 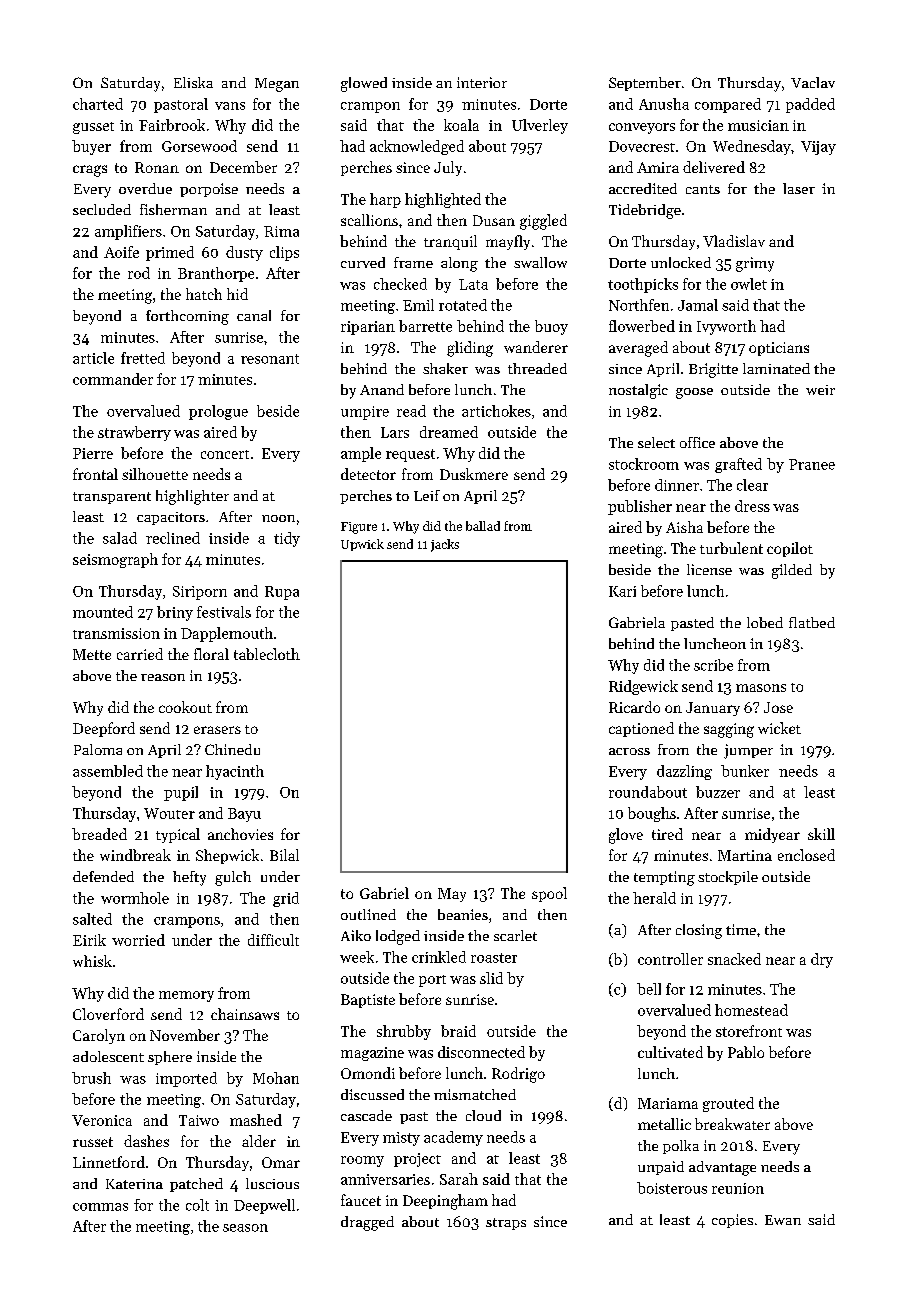 What do you see at coordinates (463, 914) in the page?
I see `beanies` at bounding box center [463, 914].
